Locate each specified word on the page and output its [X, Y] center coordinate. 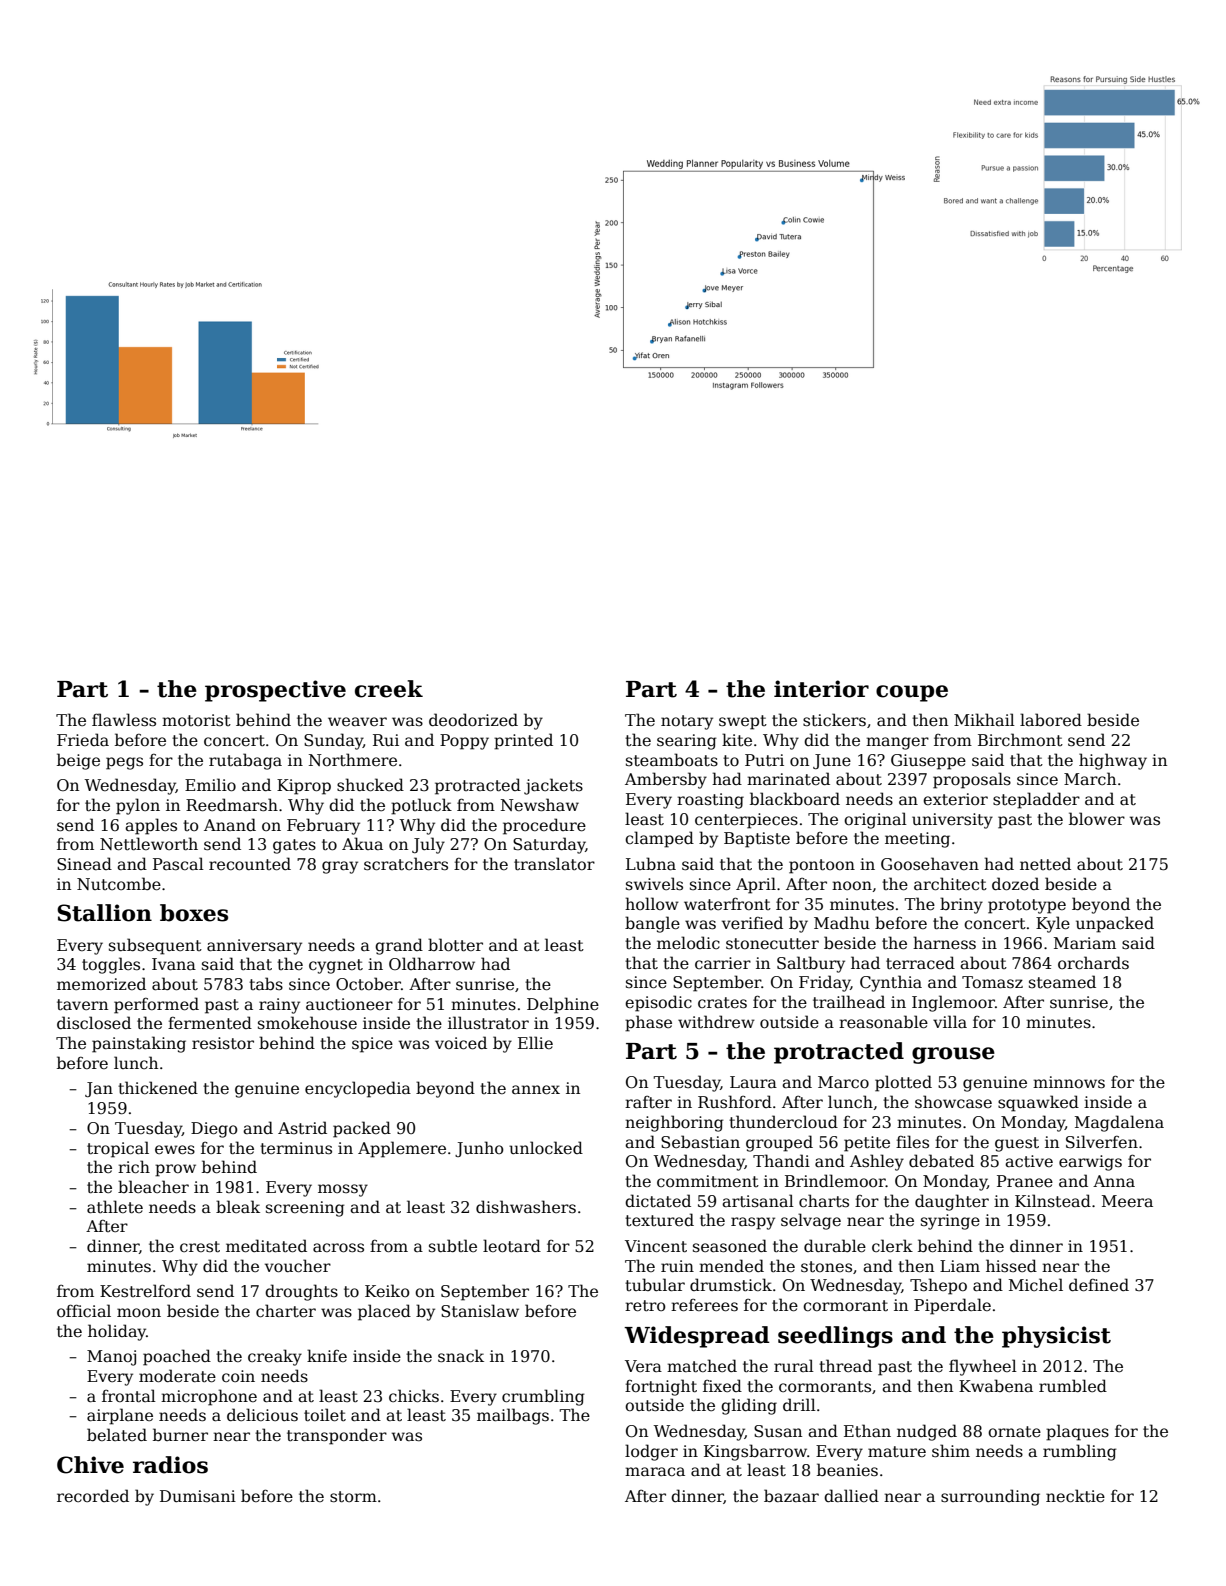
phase [648, 1023]
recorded [93, 1495]
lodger [651, 1452]
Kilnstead [1053, 1201]
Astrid [302, 1127]
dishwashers [526, 1207]
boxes [194, 913]
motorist [196, 720]
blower [1097, 818]
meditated [266, 1246]
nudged [927, 1432]
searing [686, 742]
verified [752, 923]
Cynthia [891, 983]
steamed [1062, 982]
